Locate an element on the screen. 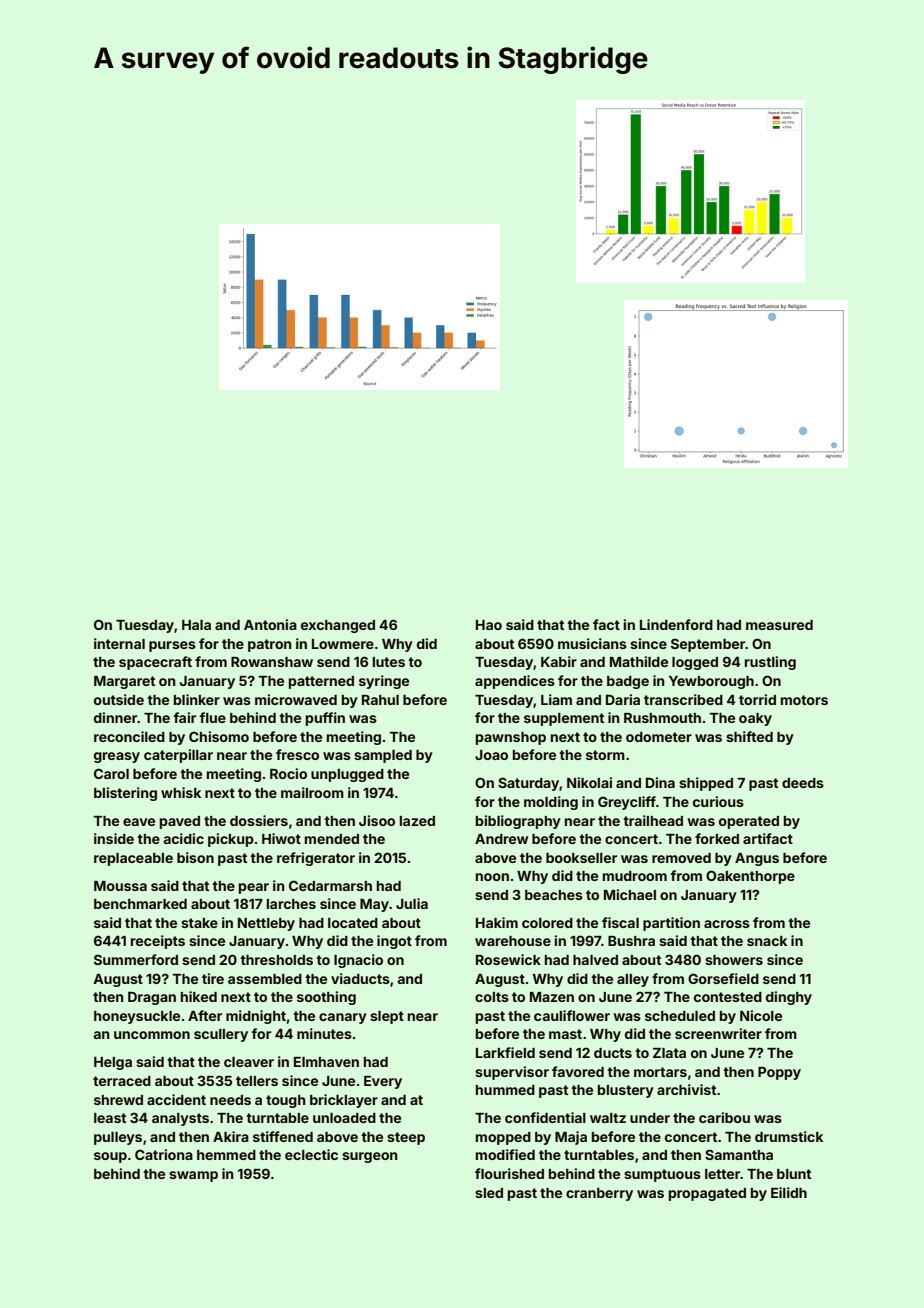 This screenshot has height=1308, width=924. paved is located at coordinates (180, 822).
